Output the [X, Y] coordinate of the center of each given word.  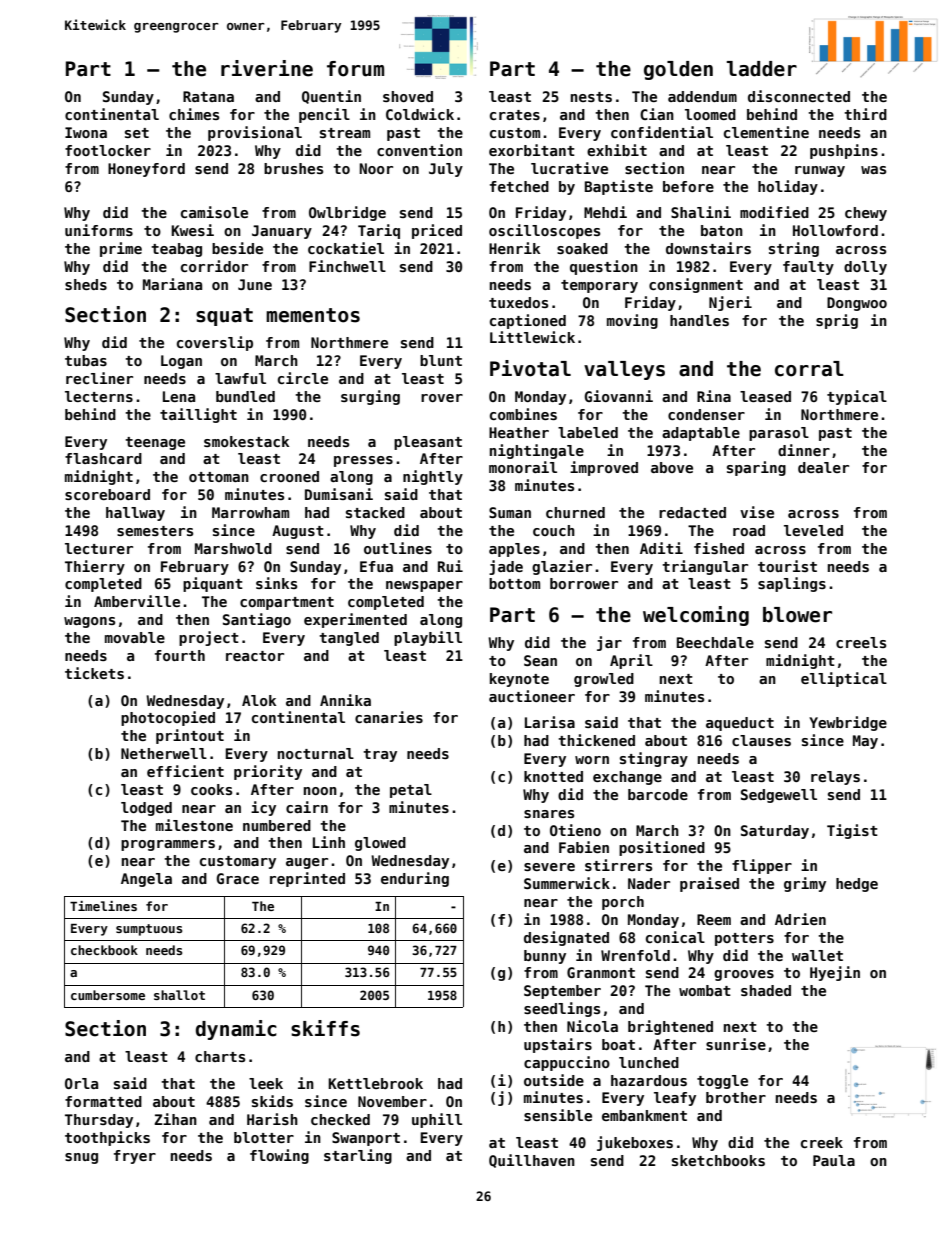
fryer [135, 1157]
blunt [441, 360]
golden [678, 70]
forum [355, 69]
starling [358, 1156]
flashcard [103, 458]
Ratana [208, 96]
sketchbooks [718, 1160]
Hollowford [835, 230]
